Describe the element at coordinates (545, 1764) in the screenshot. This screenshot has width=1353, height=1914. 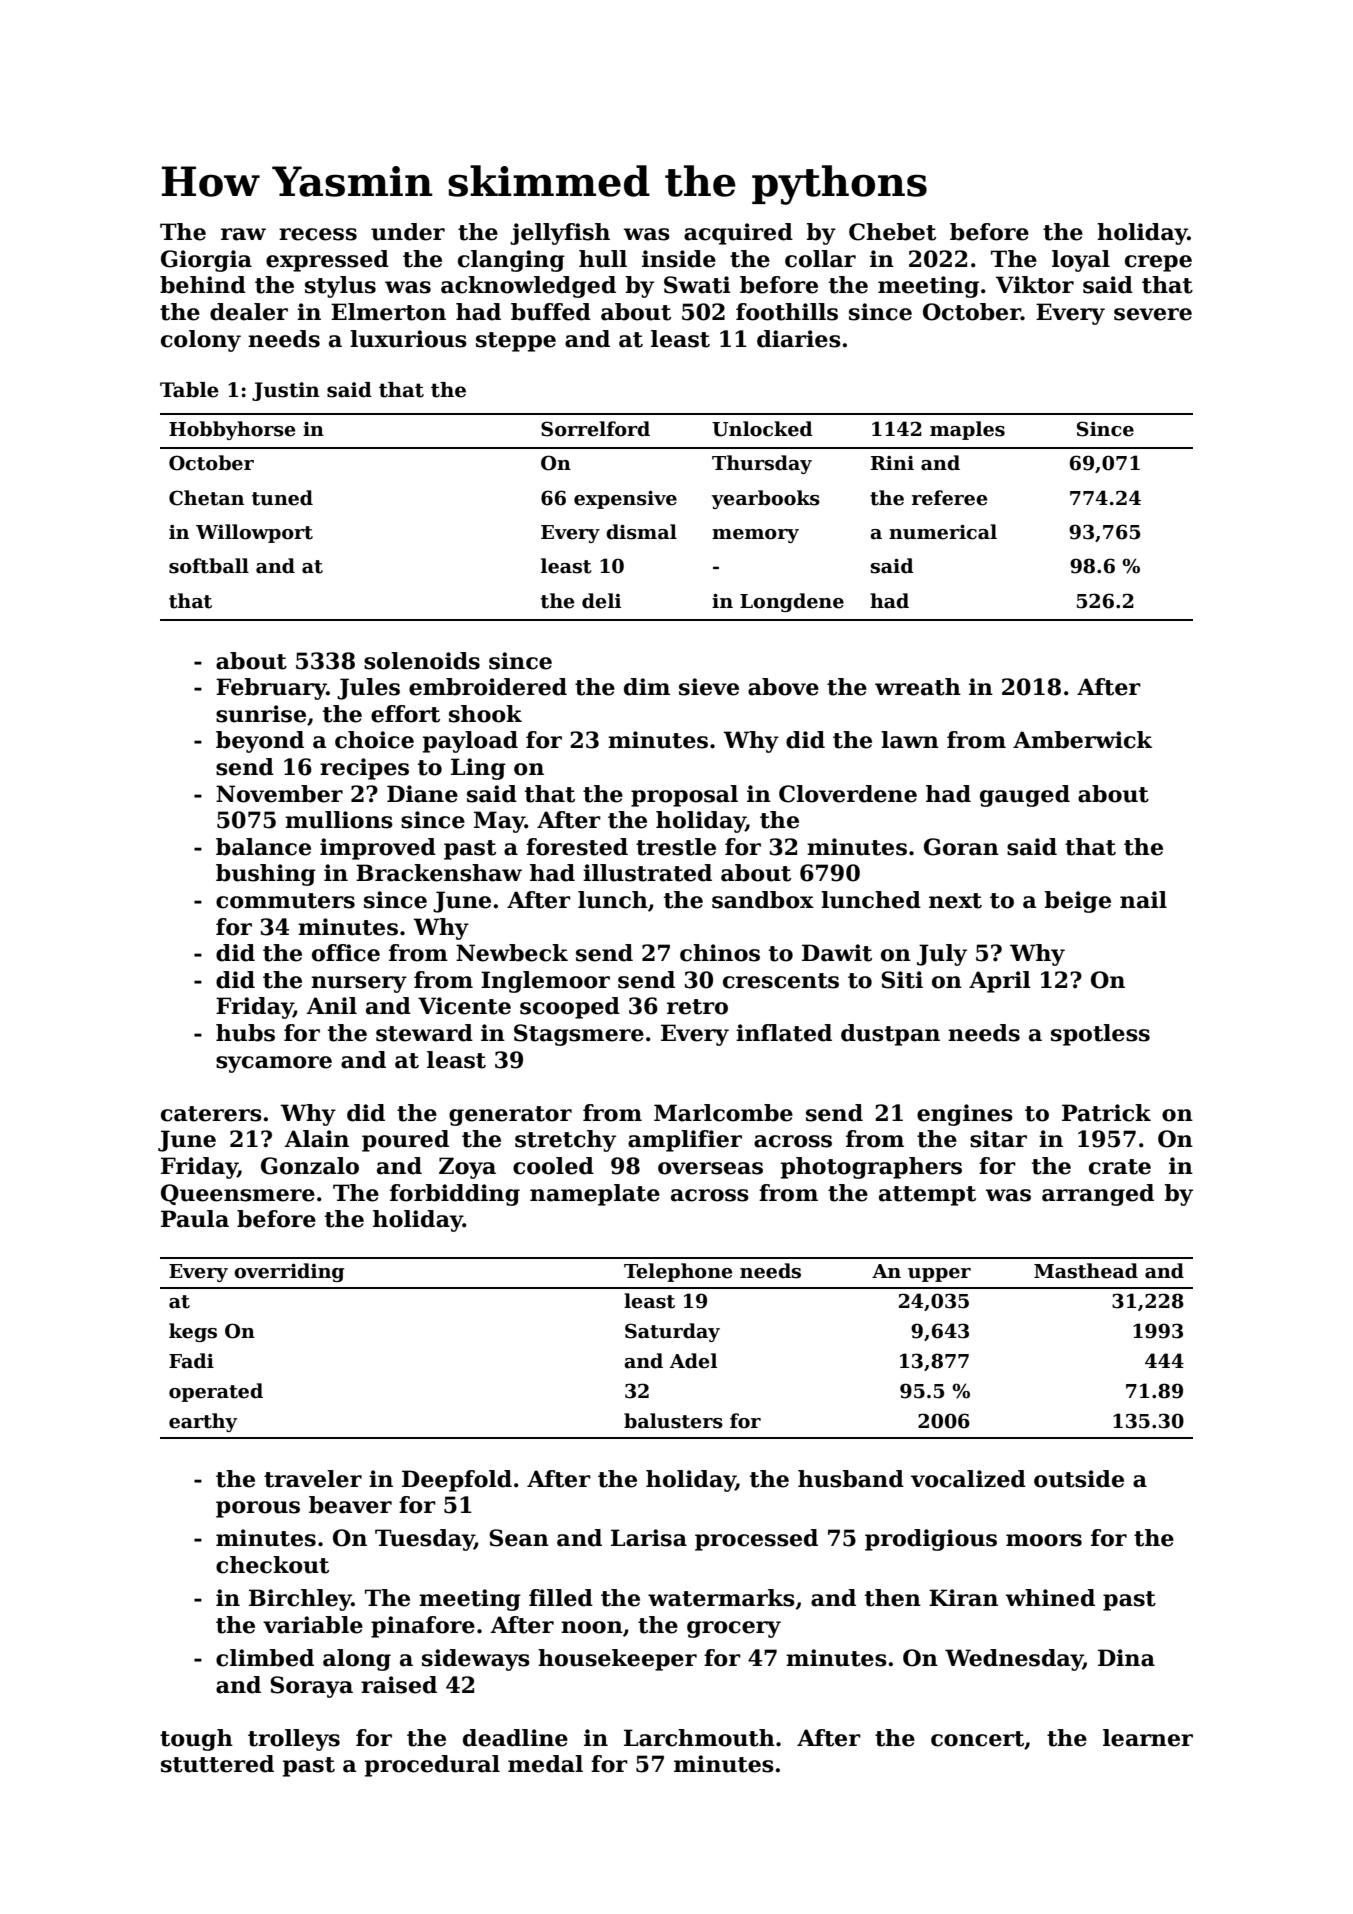
I see `medal` at that location.
